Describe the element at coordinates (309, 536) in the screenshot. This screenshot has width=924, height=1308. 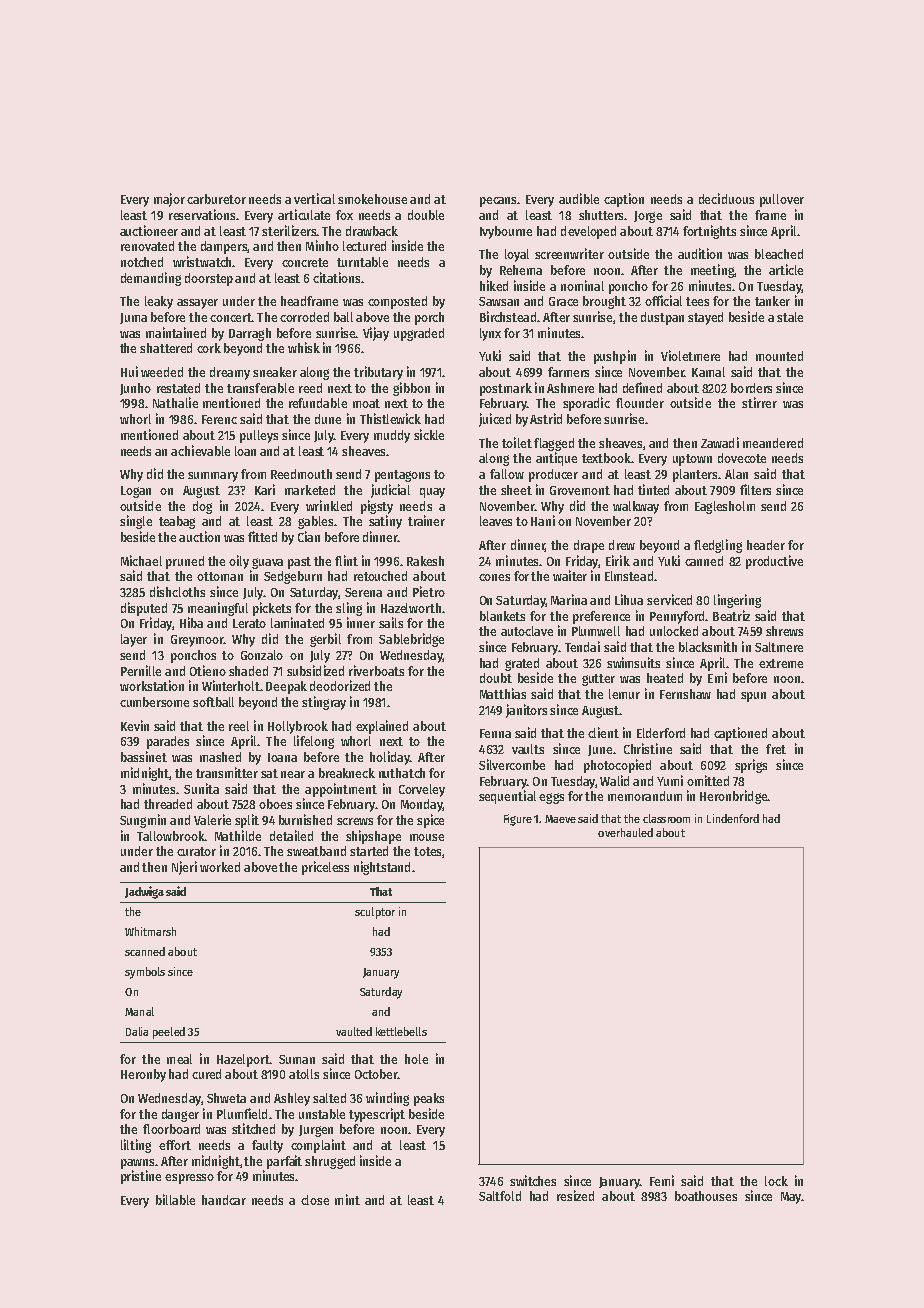
I see `Cian` at that location.
